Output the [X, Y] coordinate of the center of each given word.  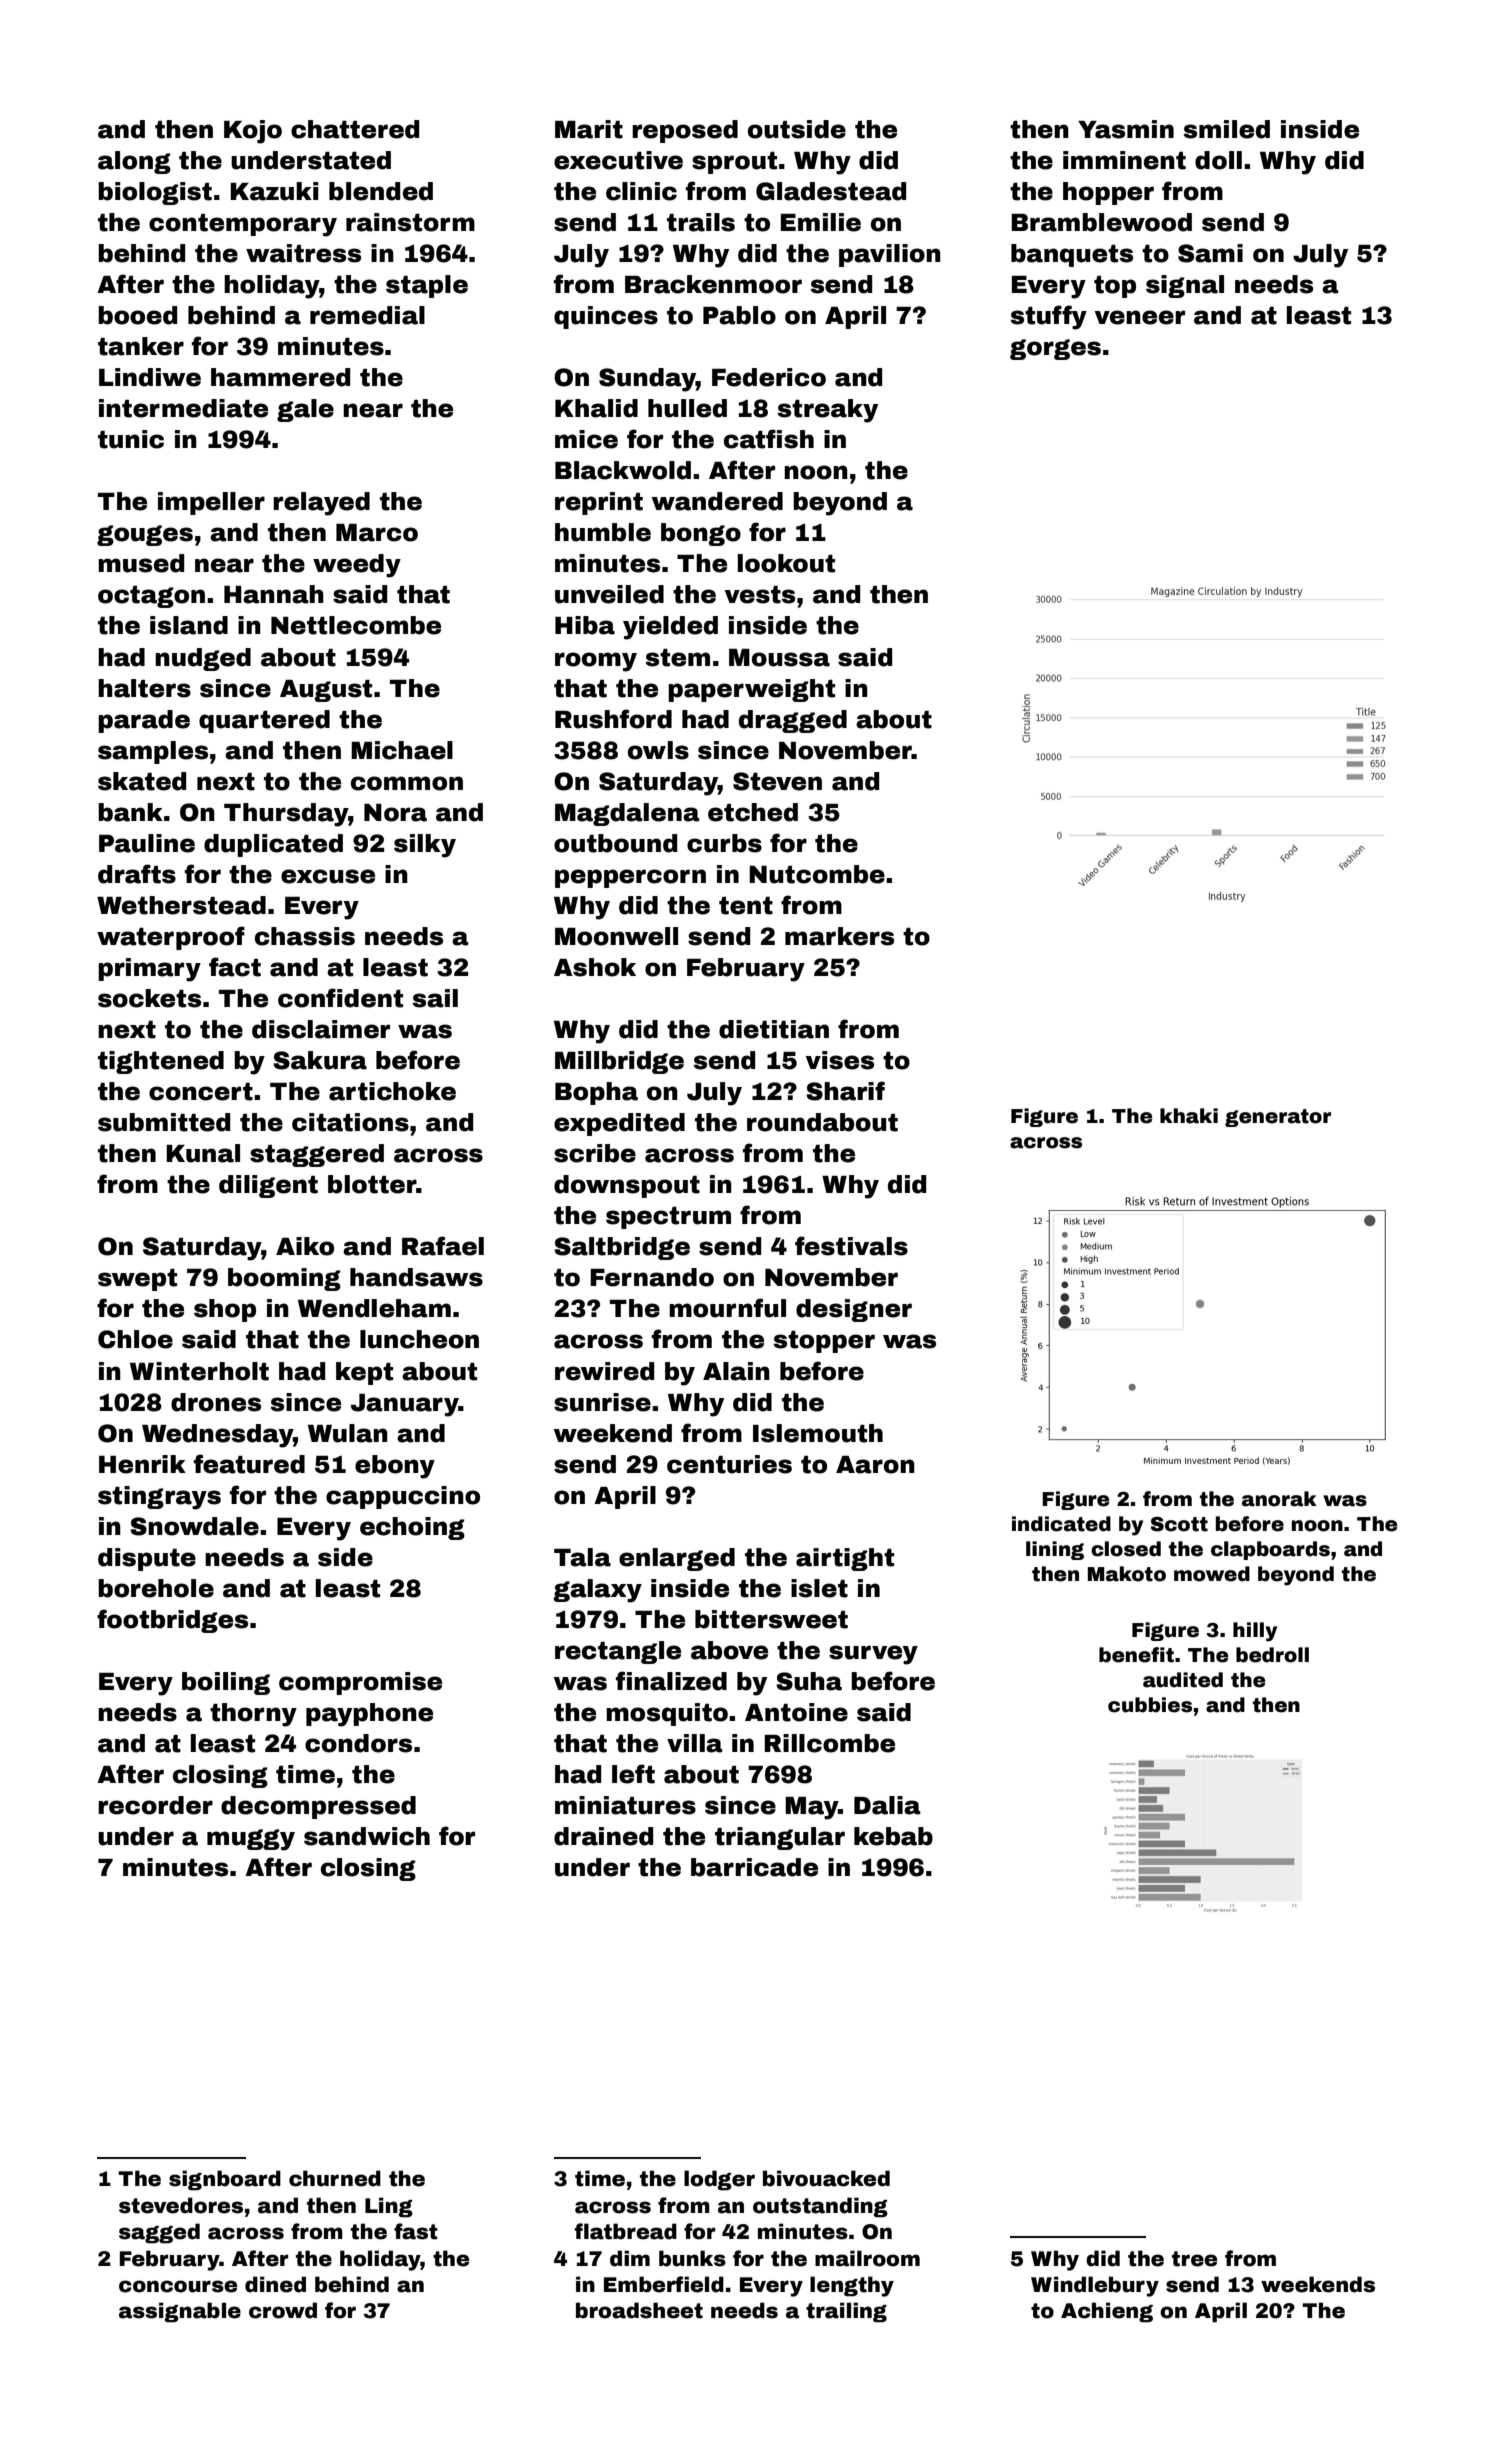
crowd [283, 2310]
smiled [1227, 129]
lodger [719, 2180]
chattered [355, 129]
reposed [685, 131]
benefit [1136, 1655]
